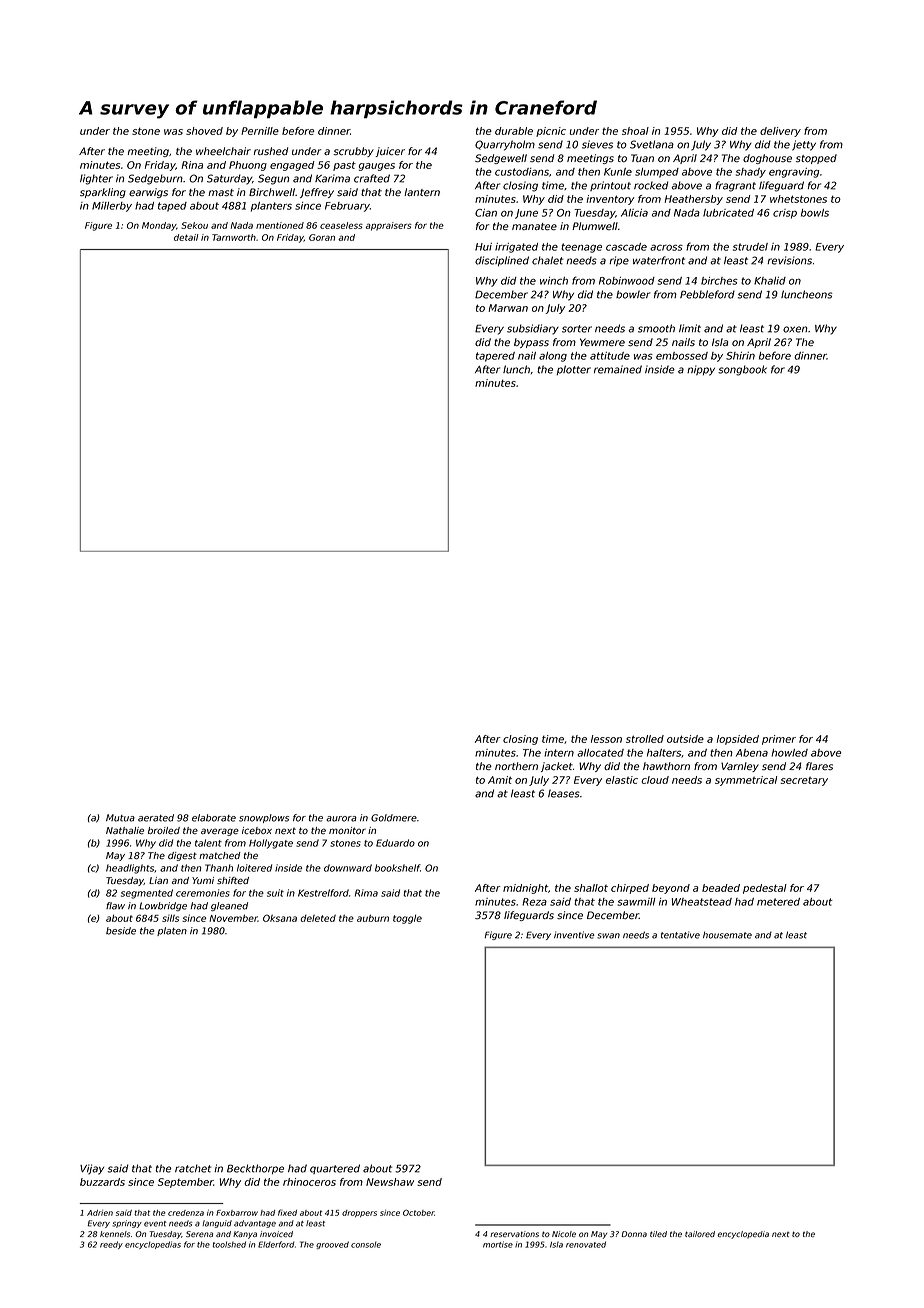 Image resolution: width=924 pixels, height=1308 pixels. What do you see at coordinates (172, 207) in the document?
I see `taped` at bounding box center [172, 207].
